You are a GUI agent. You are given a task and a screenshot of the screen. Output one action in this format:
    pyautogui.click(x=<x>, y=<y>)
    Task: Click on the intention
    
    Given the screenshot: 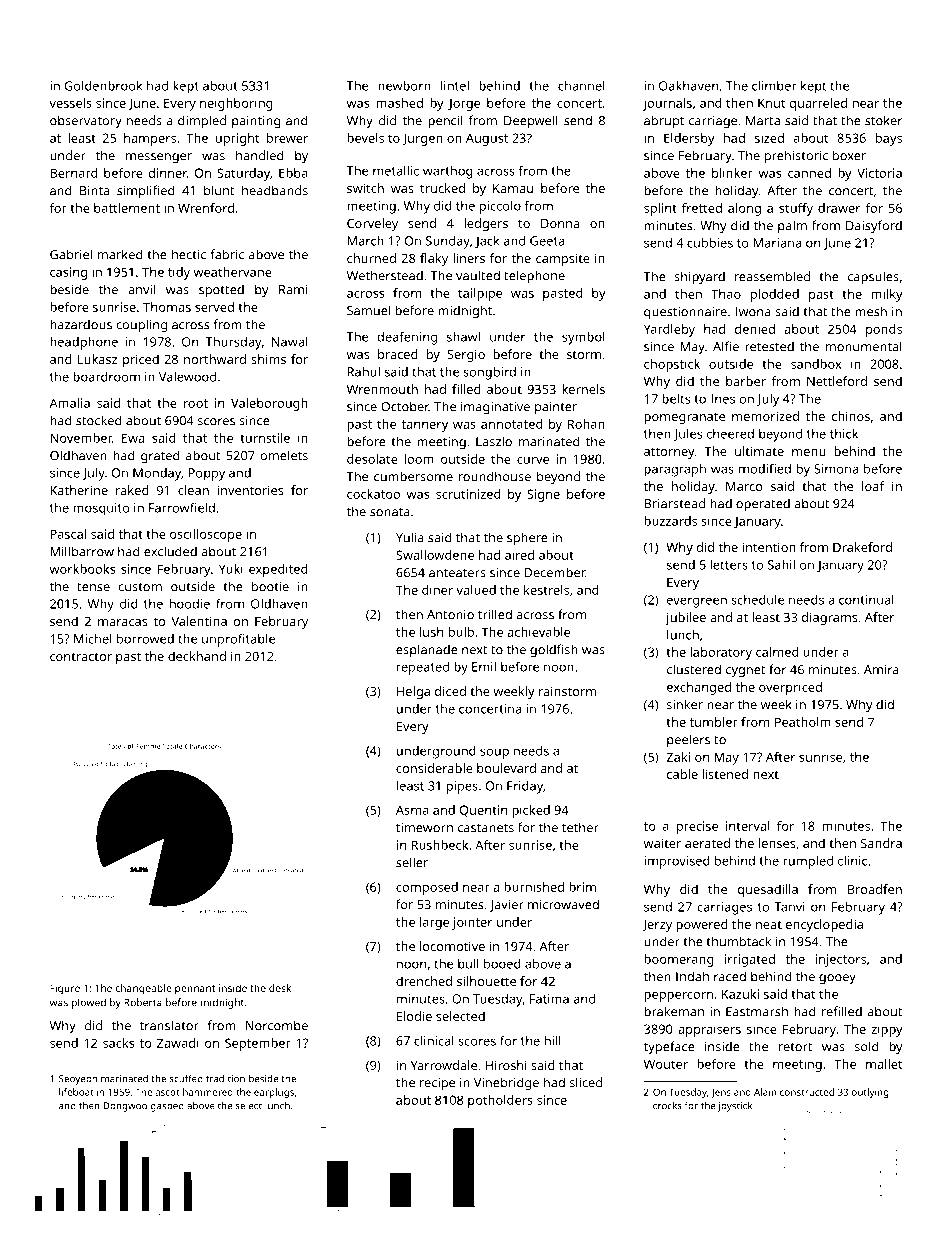 What is the action you would take?
    pyautogui.click(x=769, y=547)
